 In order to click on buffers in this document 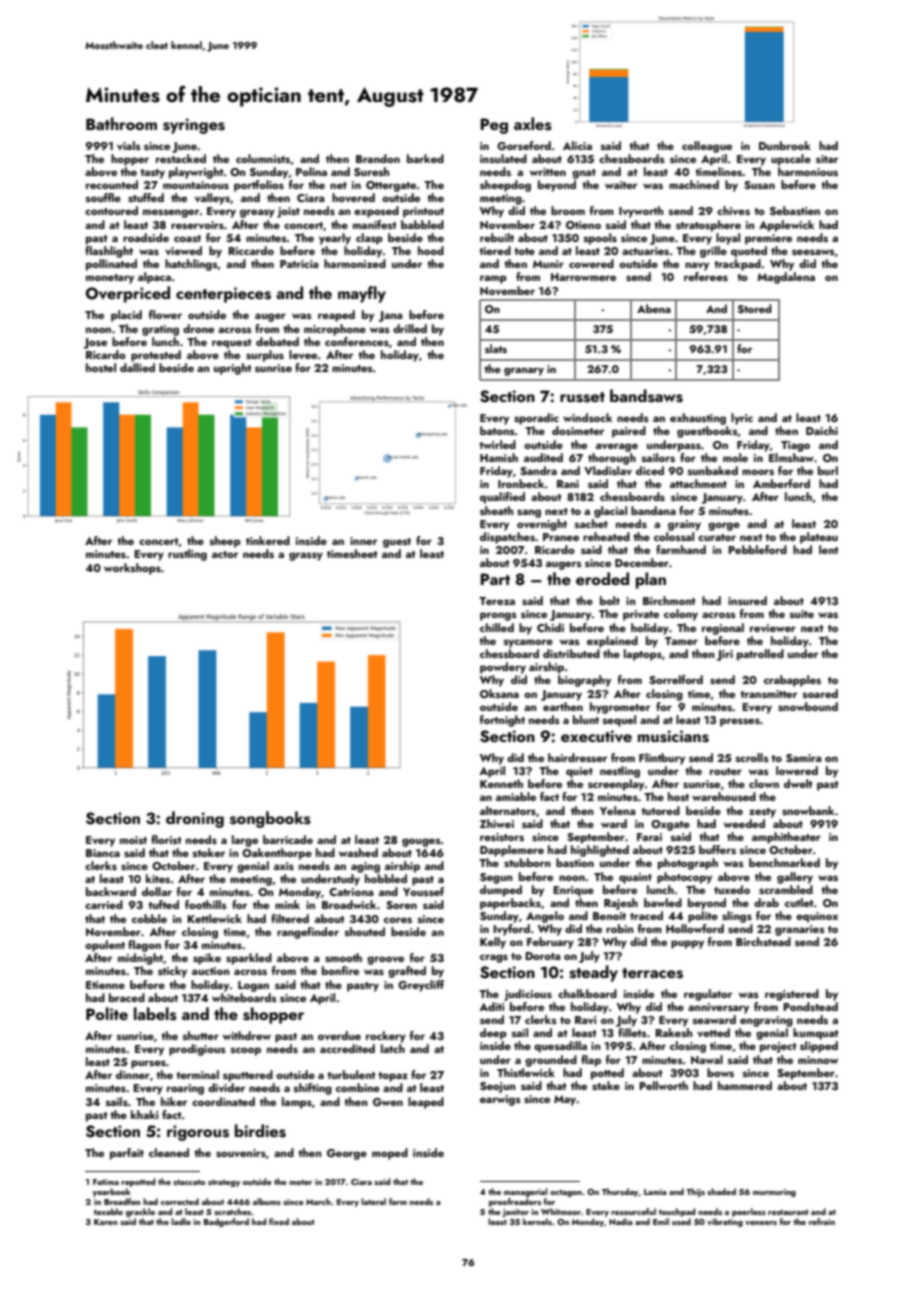, I will do `click(717, 849)`.
